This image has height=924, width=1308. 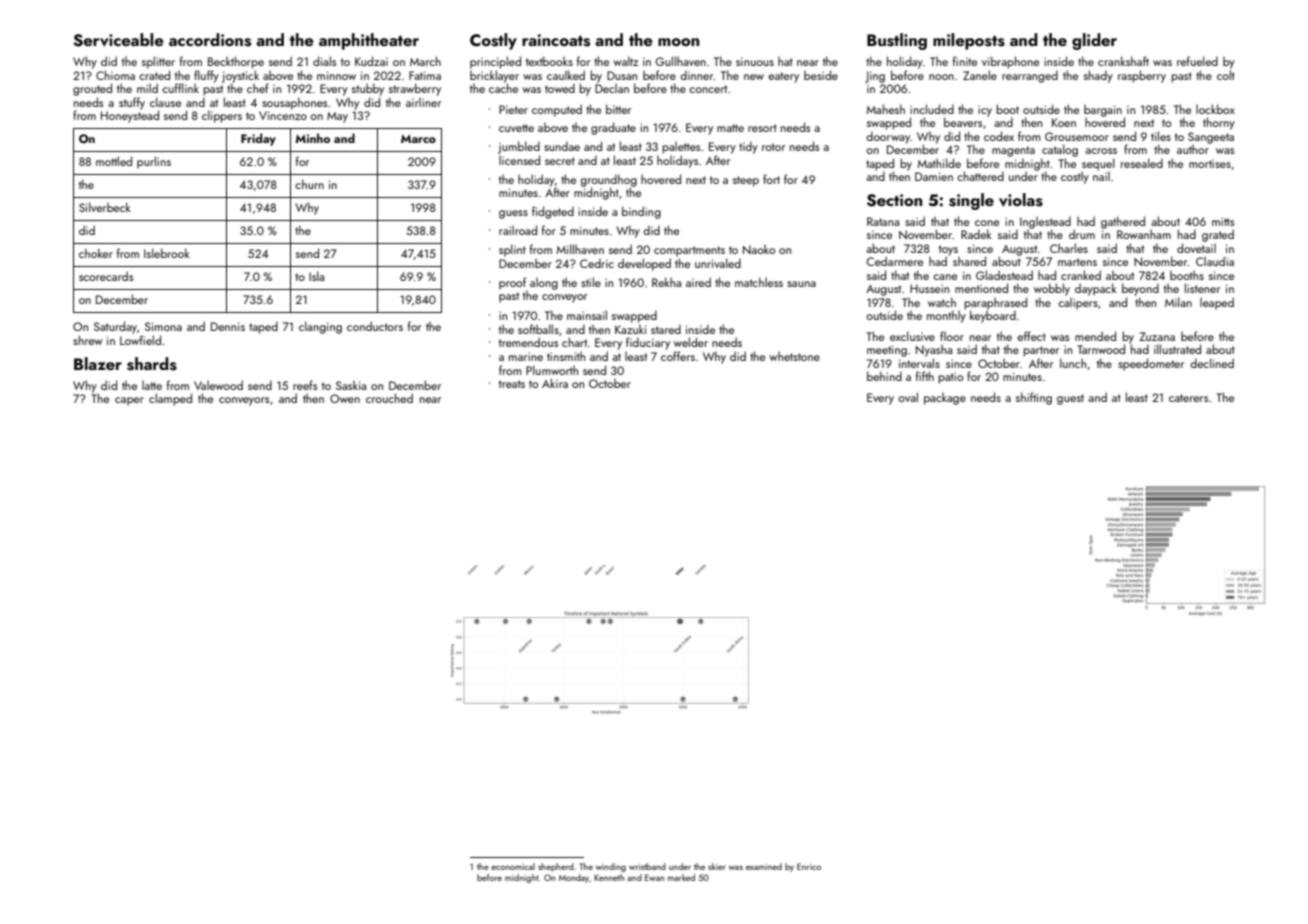 What do you see at coordinates (118, 40) in the image?
I see `Serviceable` at bounding box center [118, 40].
